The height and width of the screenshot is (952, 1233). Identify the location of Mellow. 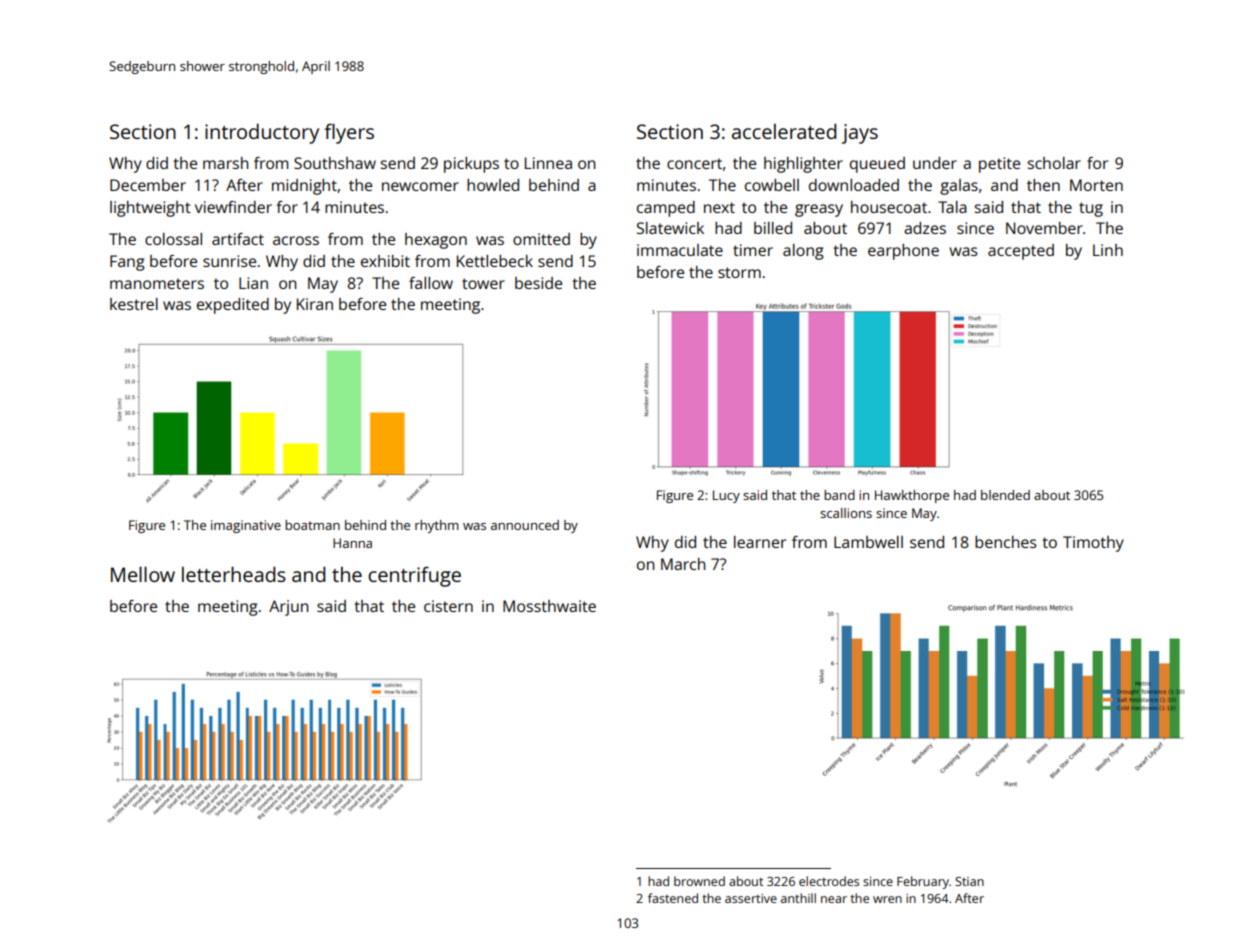
(143, 574).
